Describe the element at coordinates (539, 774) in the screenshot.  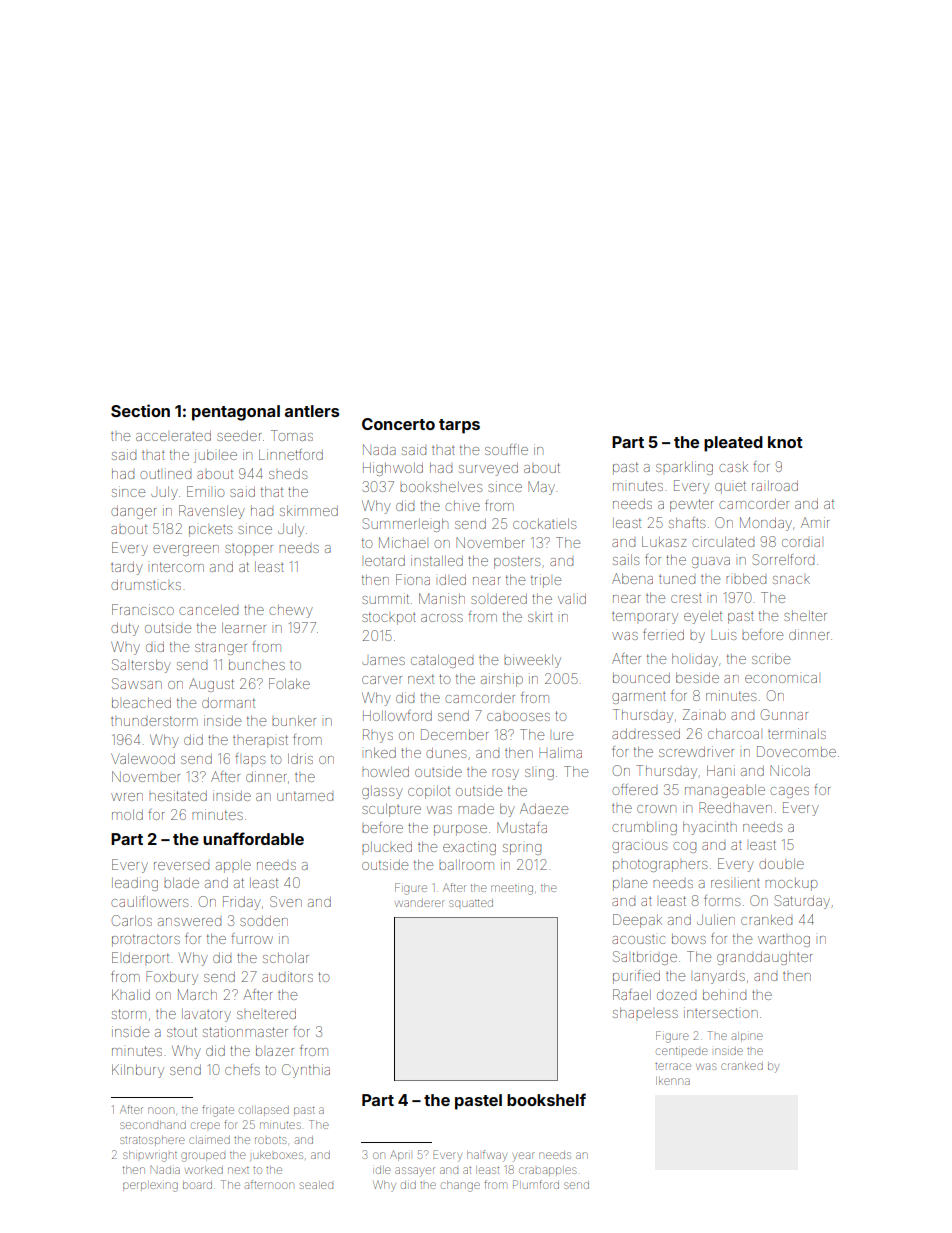
I see `sling` at that location.
